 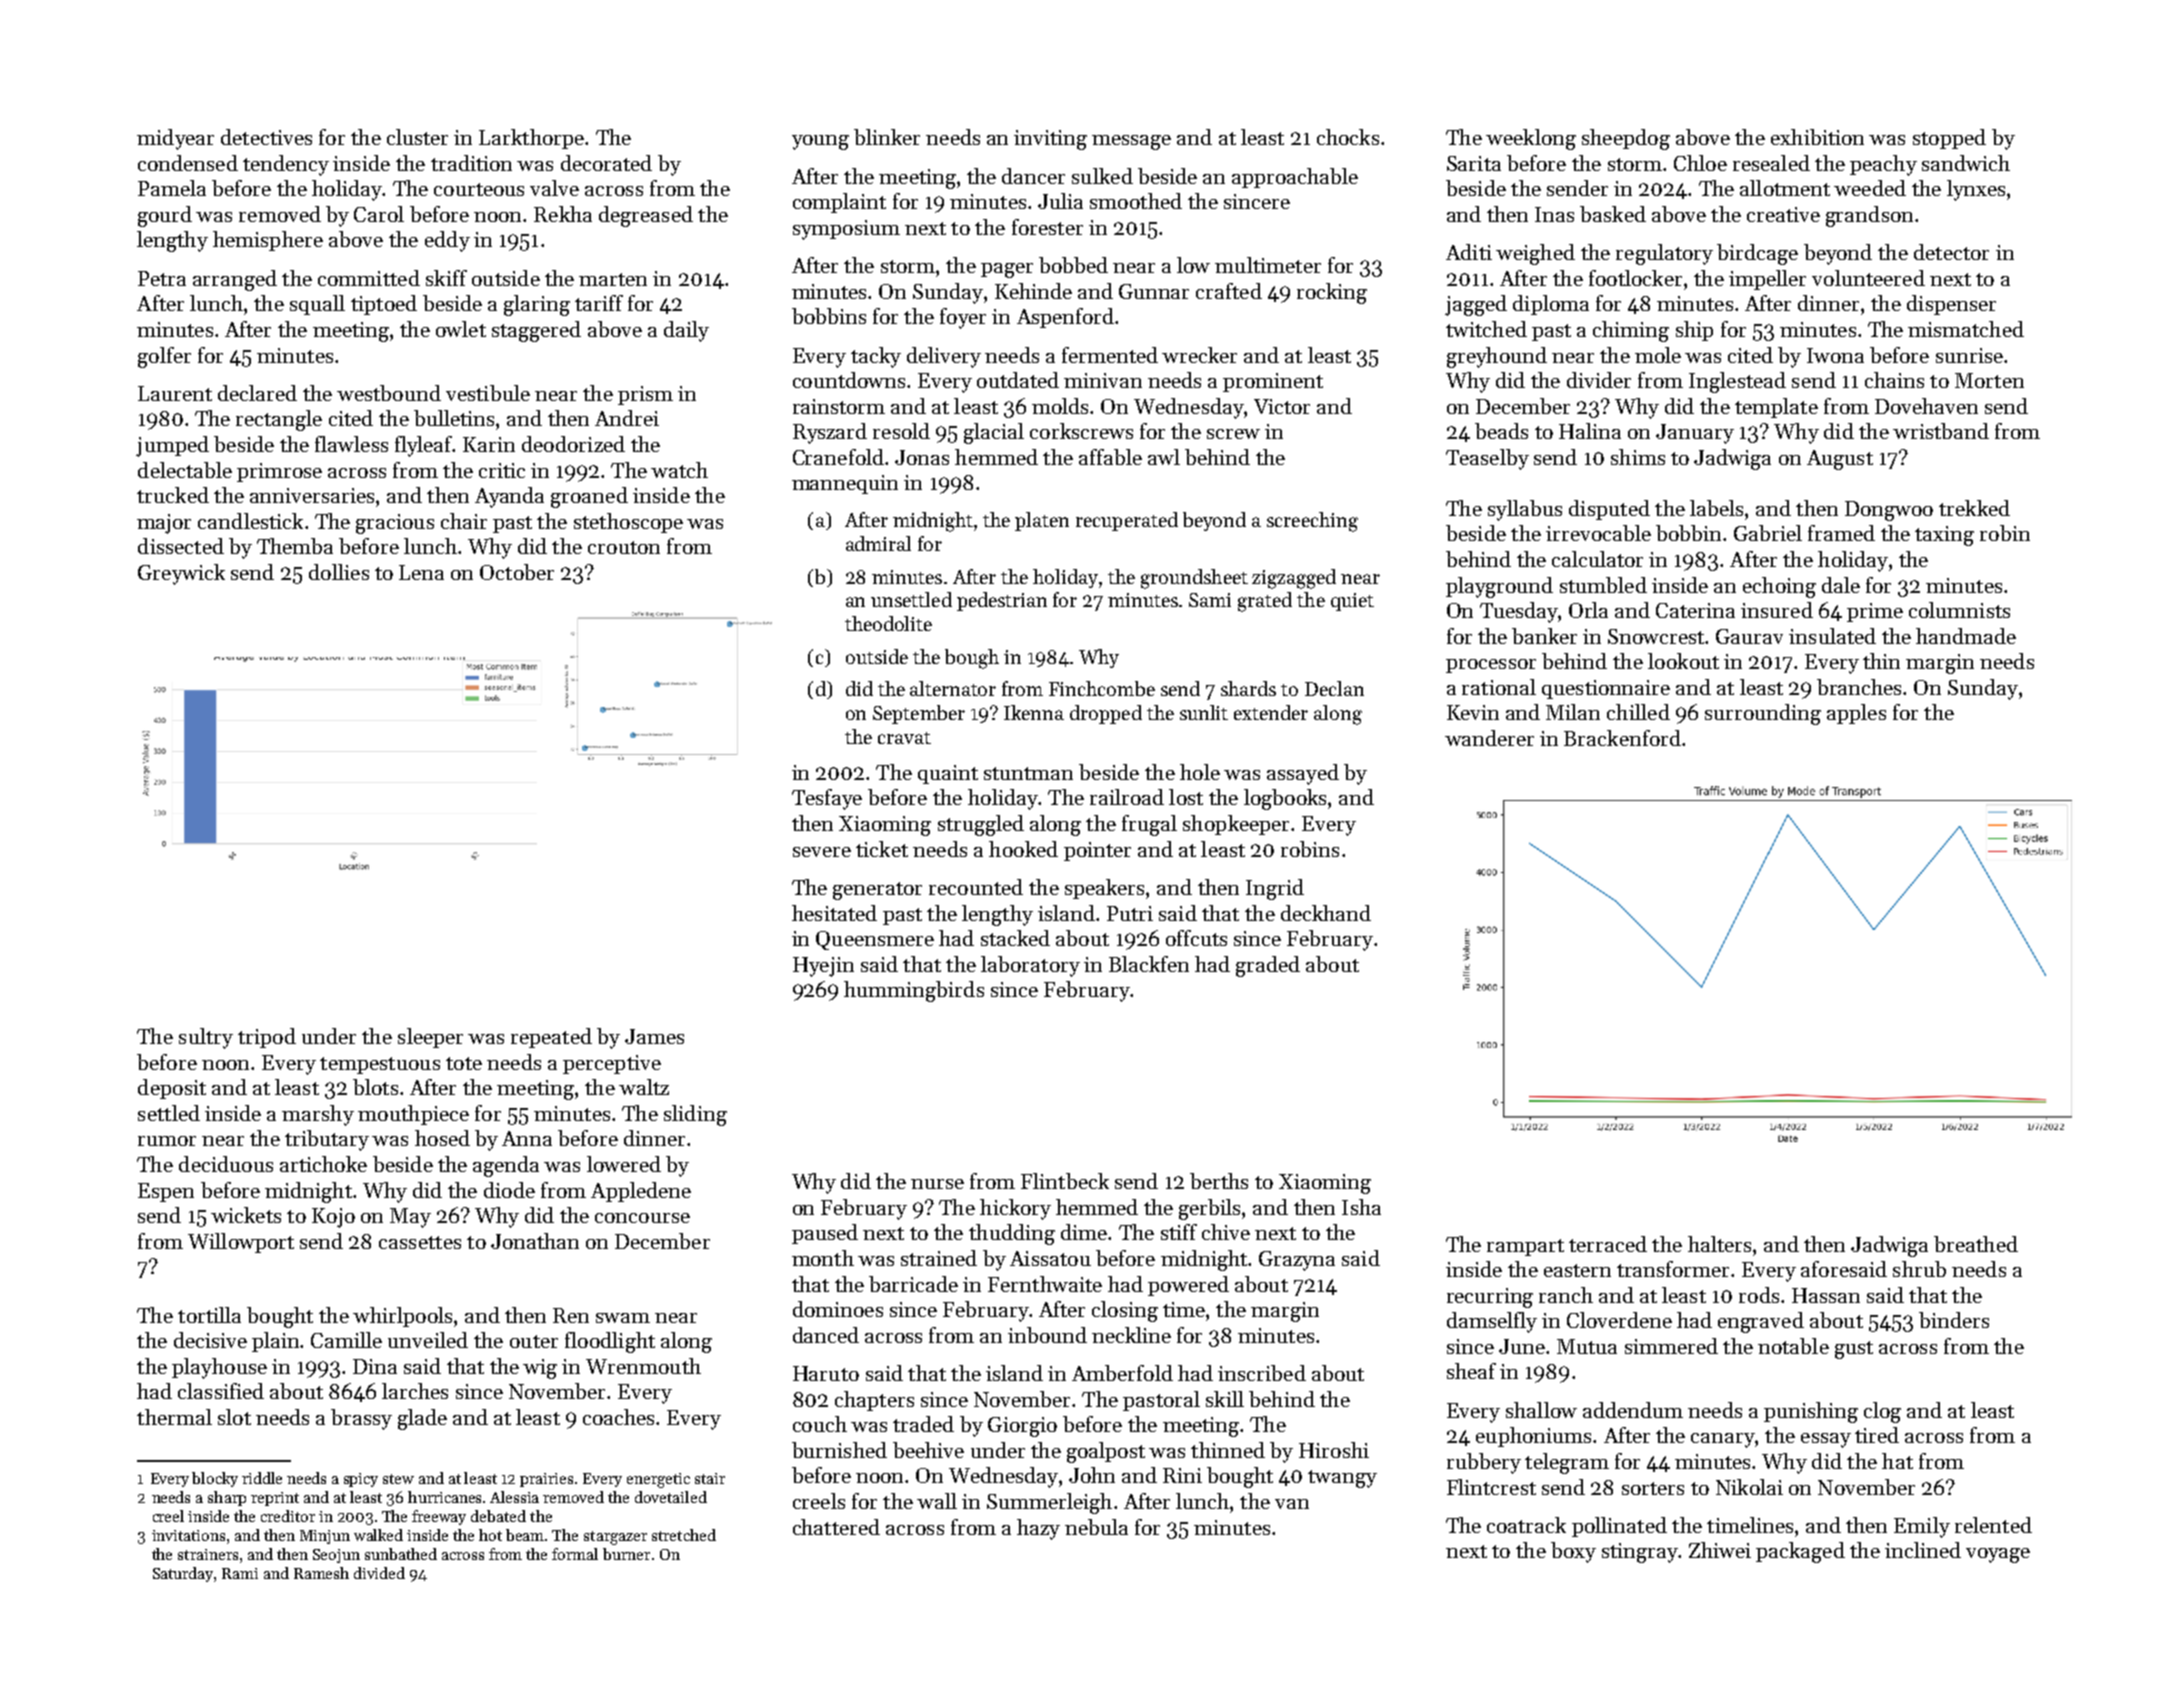 What do you see at coordinates (1793, 1346) in the image?
I see `notable` at bounding box center [1793, 1346].
